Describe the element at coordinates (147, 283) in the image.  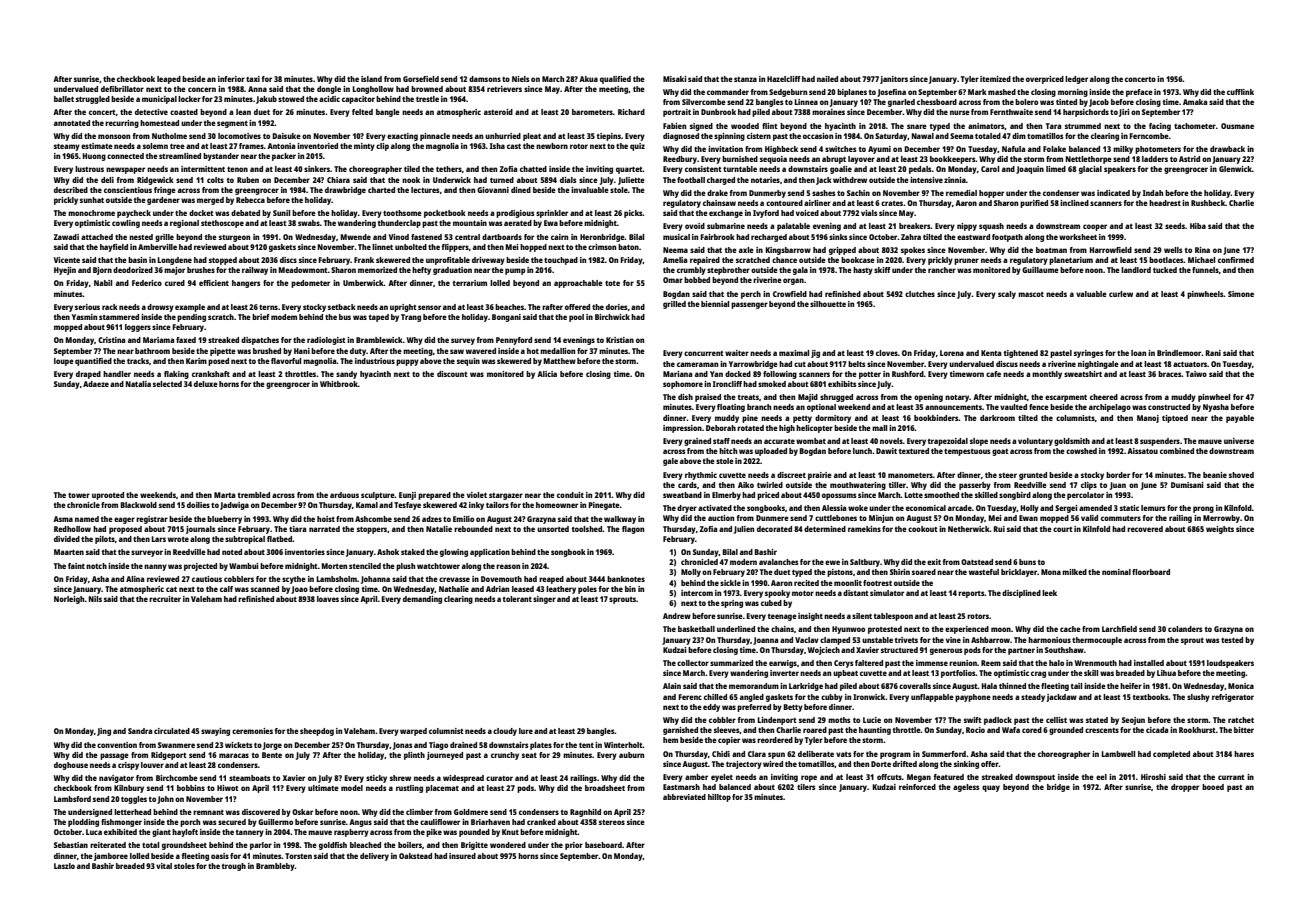
I see `Federico` at that location.
